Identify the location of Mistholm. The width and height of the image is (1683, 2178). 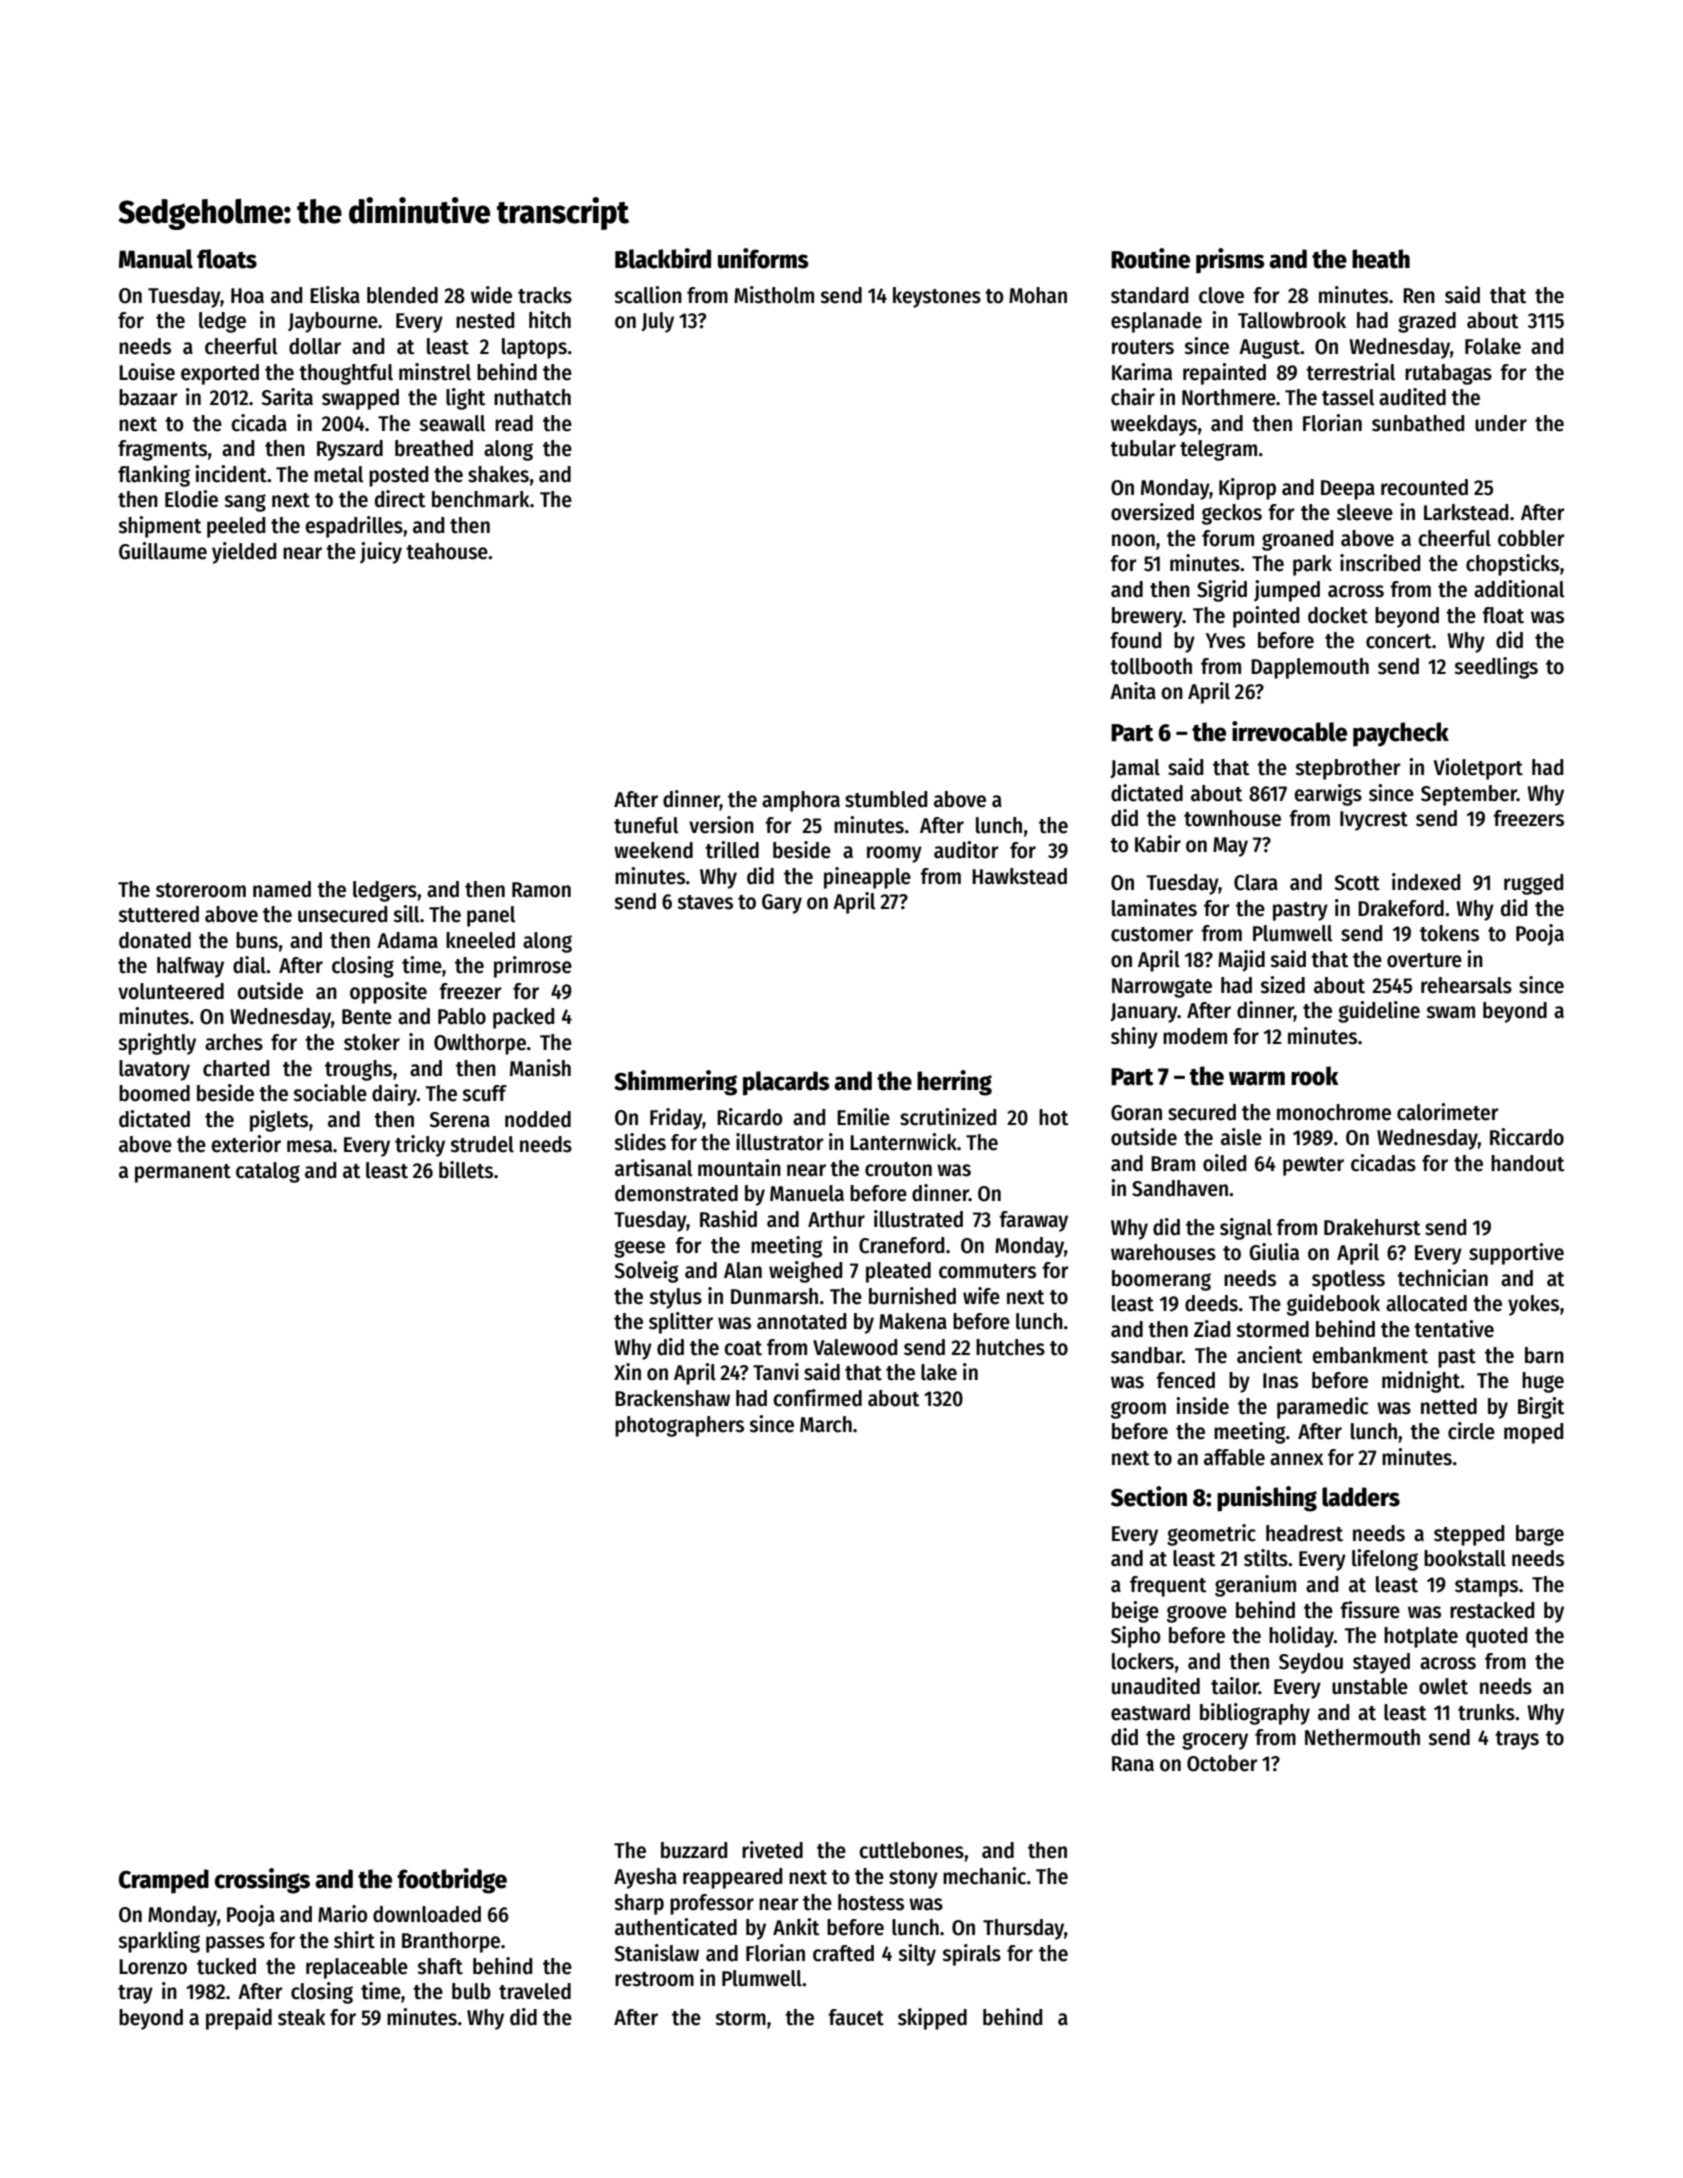
(774, 295).
